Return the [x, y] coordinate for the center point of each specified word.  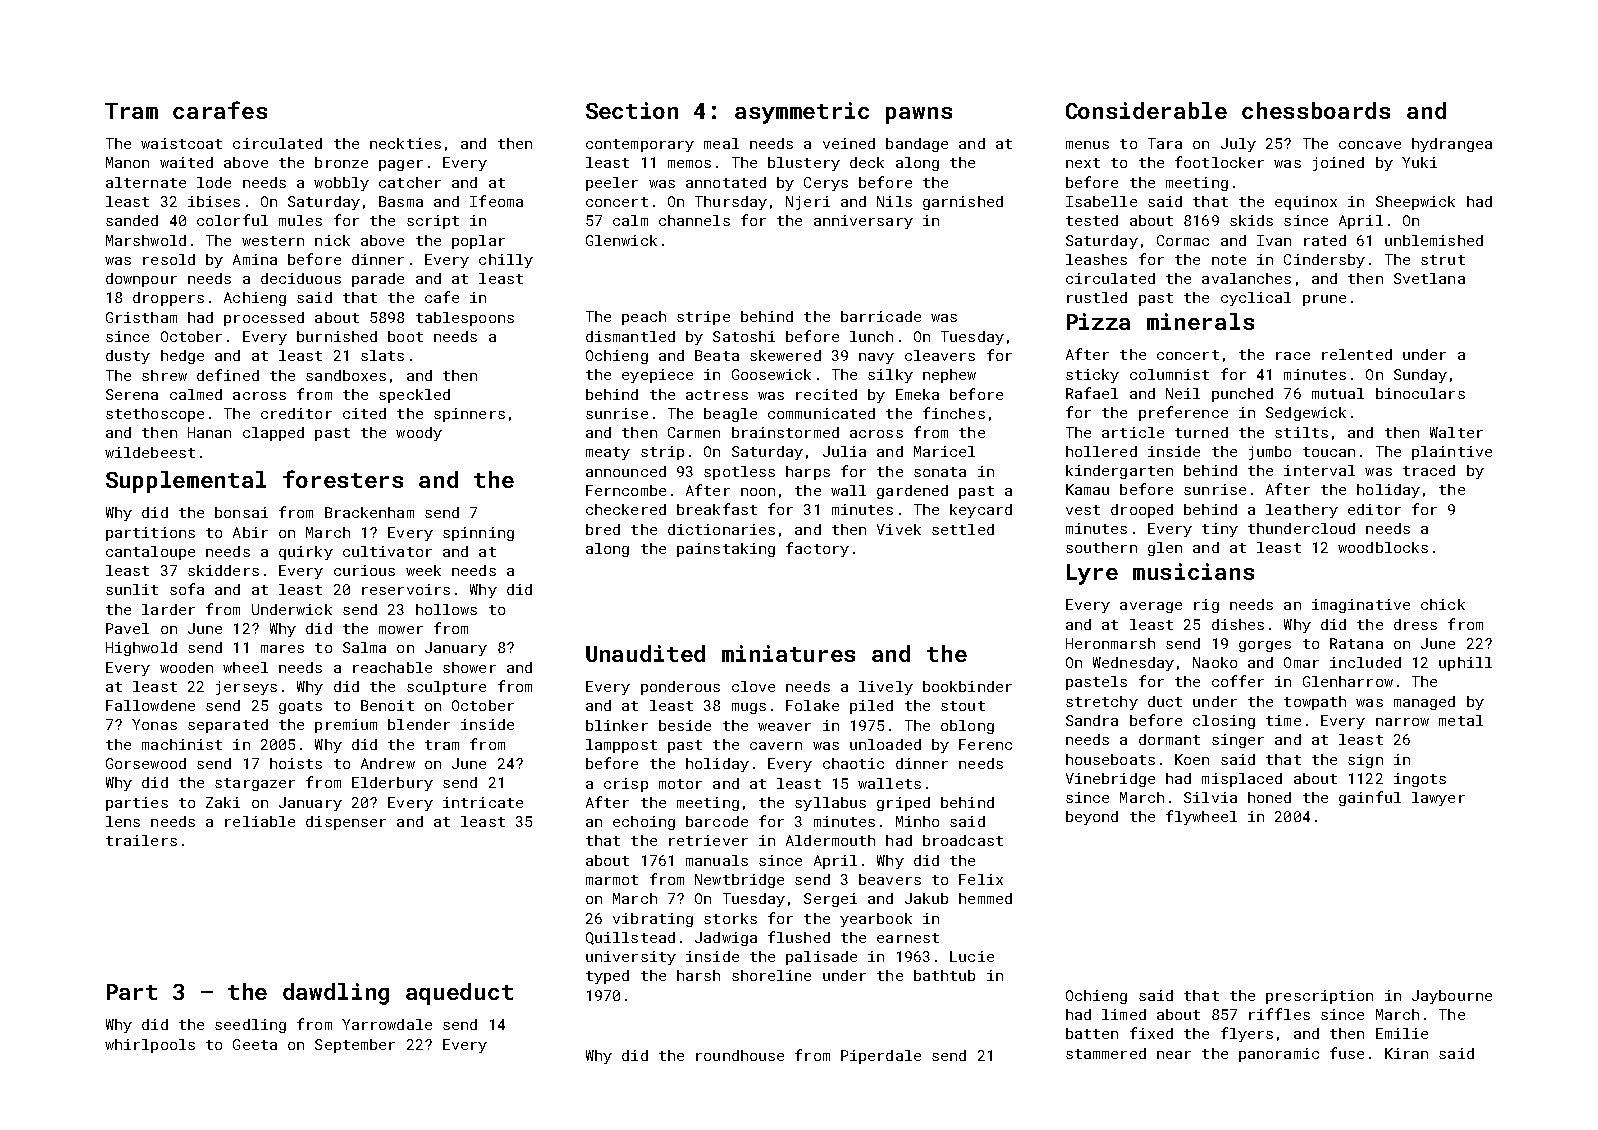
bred [603, 529]
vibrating [653, 920]
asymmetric [802, 113]
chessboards [1316, 110]
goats [300, 707]
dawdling [336, 994]
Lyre [1092, 574]
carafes [220, 110]
